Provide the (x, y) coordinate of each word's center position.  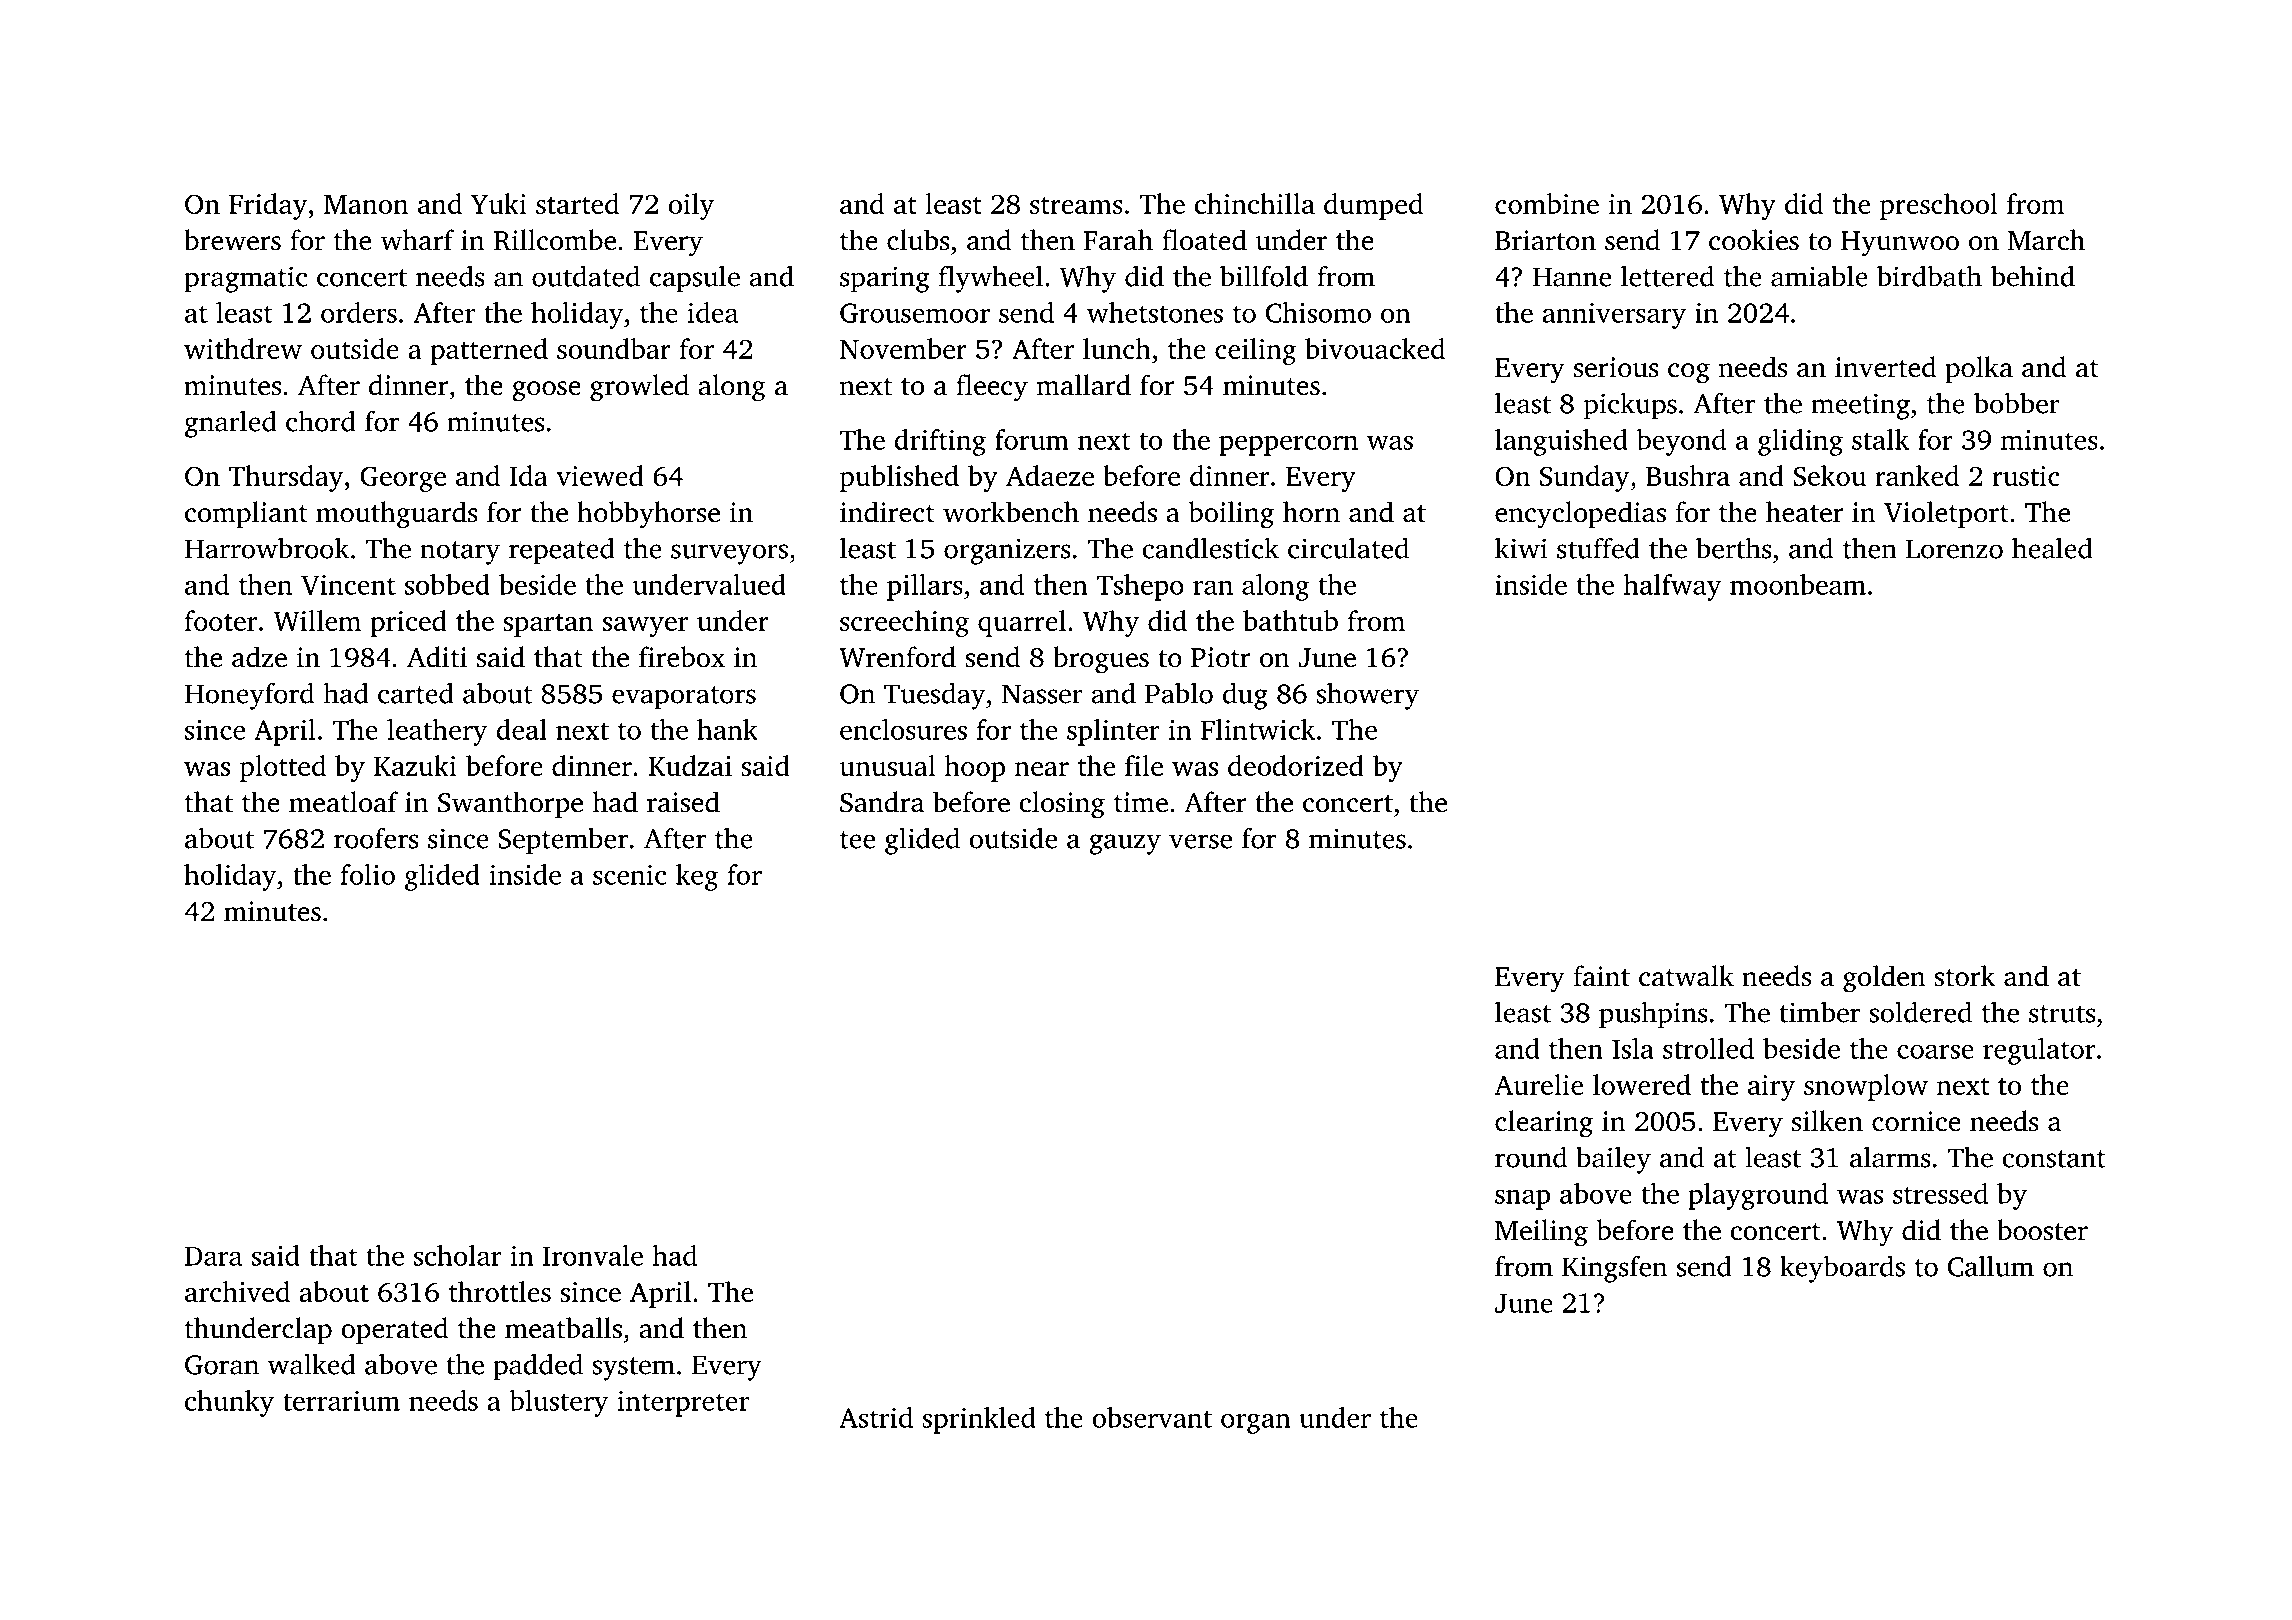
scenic (630, 875)
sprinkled (979, 1420)
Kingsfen (1614, 1269)
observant (1152, 1417)
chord (321, 421)
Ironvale (593, 1255)
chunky (229, 1403)
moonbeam (1798, 584)
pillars (925, 587)
